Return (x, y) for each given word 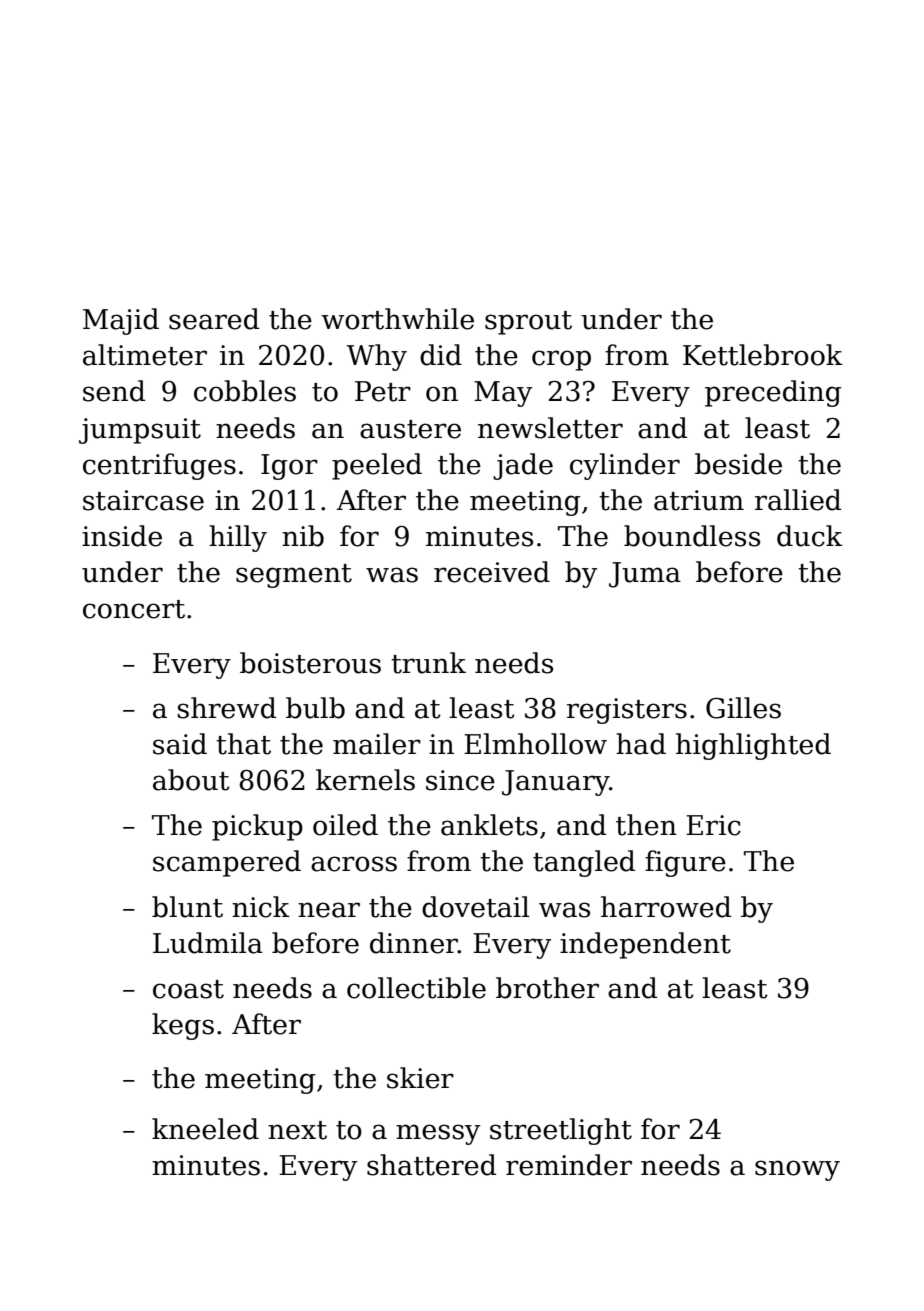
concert (134, 609)
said (180, 744)
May (503, 394)
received (492, 572)
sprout (528, 323)
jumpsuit (140, 431)
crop (561, 360)
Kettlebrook (763, 355)
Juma (645, 575)
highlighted (753, 746)
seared (214, 319)
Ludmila (208, 943)
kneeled (205, 1129)
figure (685, 863)
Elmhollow (535, 744)
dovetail (476, 907)
